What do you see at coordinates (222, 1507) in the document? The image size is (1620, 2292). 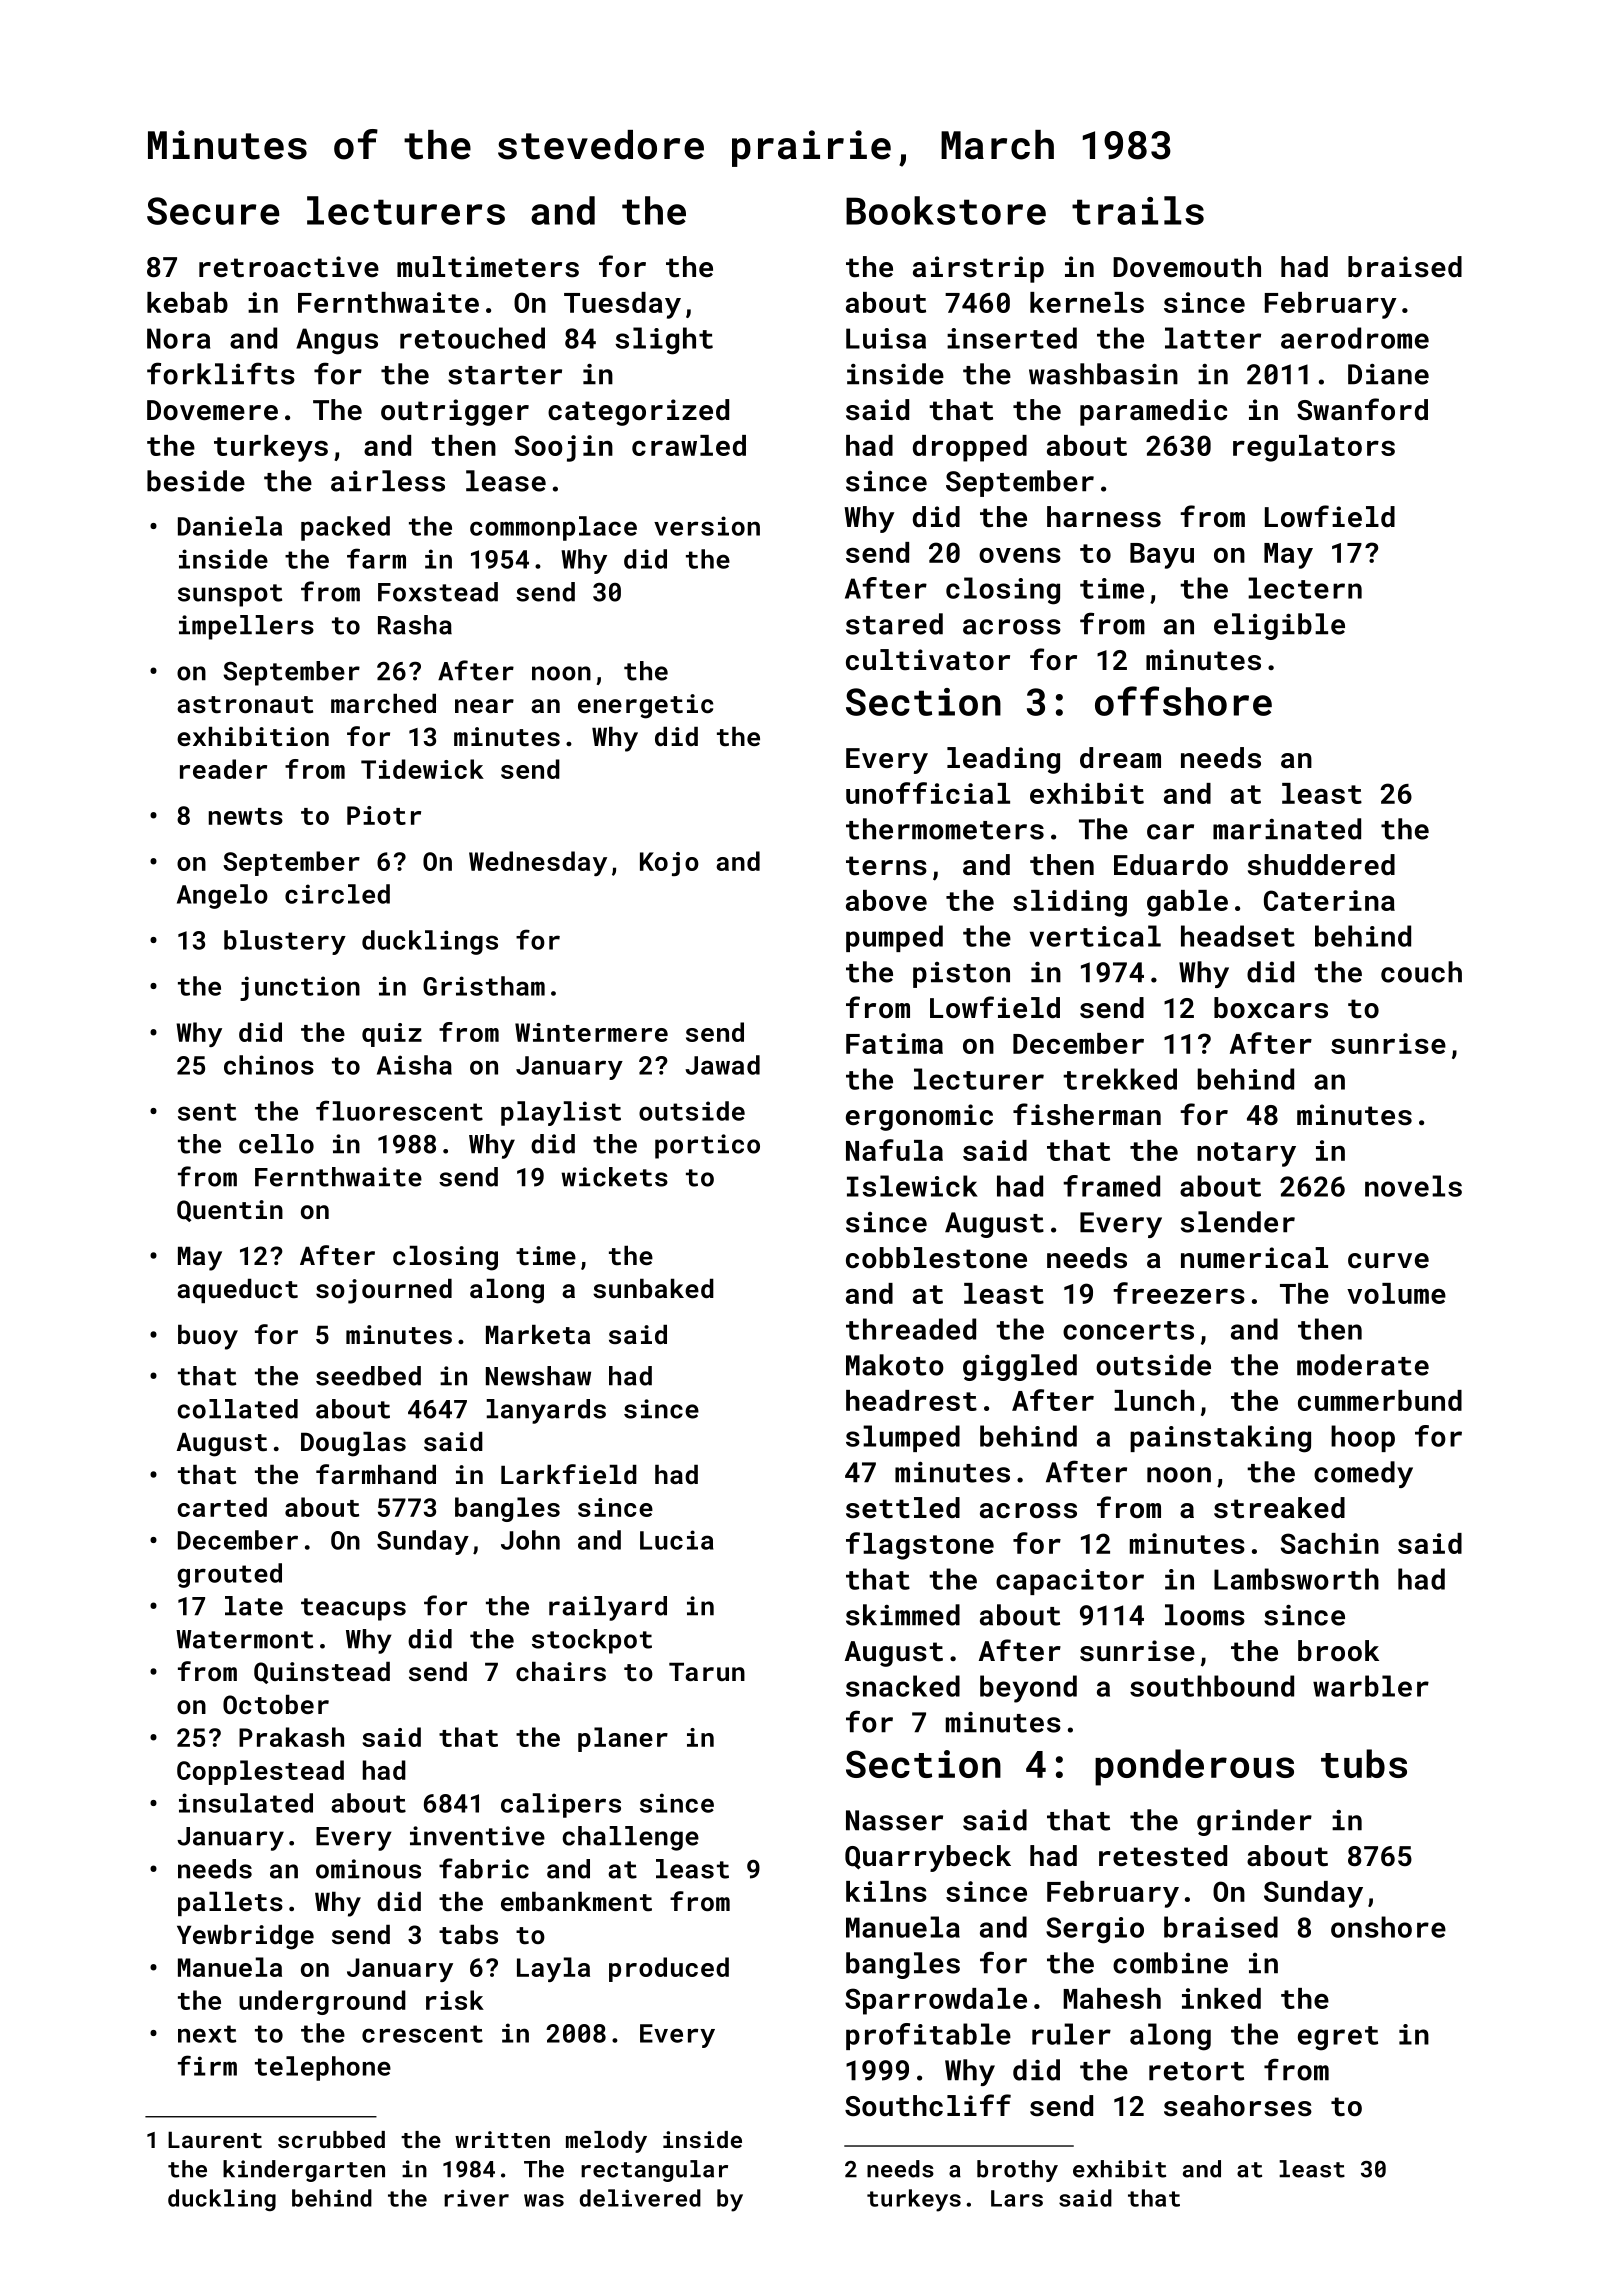 I see `carted` at bounding box center [222, 1507].
